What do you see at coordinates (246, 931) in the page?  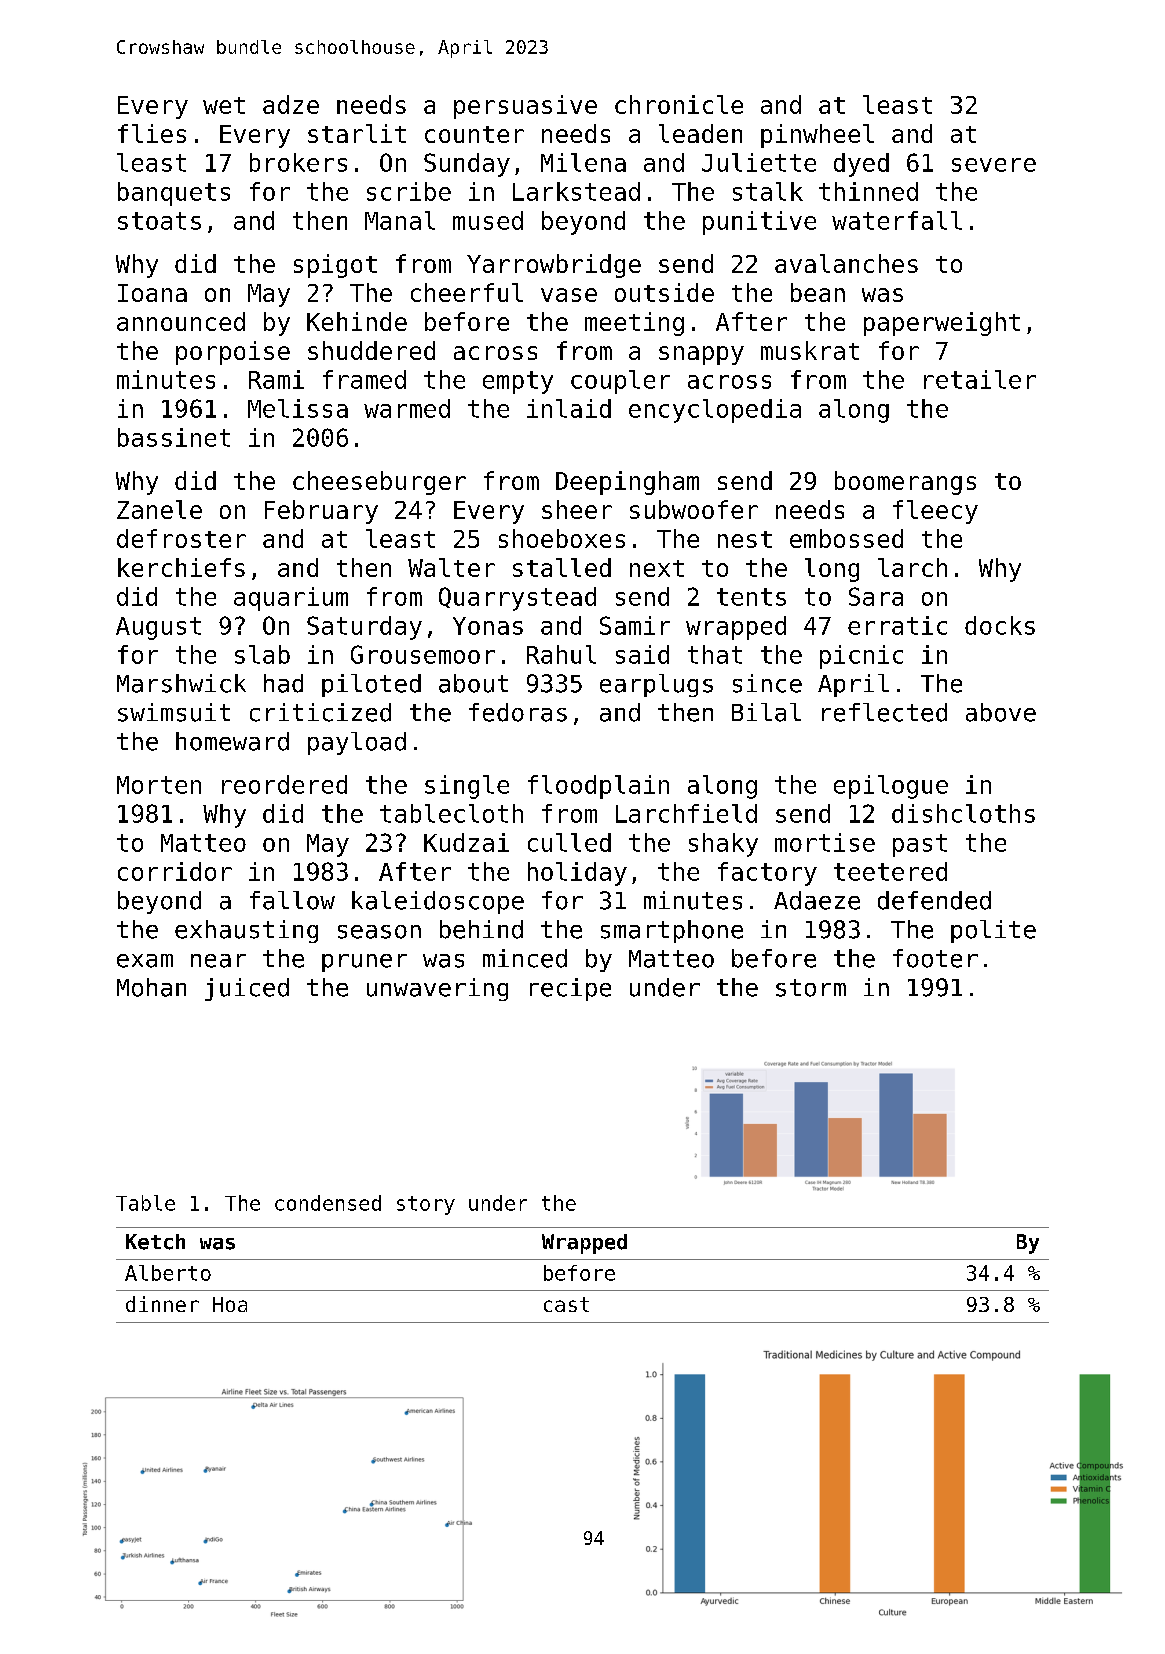 I see `exhausting` at bounding box center [246, 931].
